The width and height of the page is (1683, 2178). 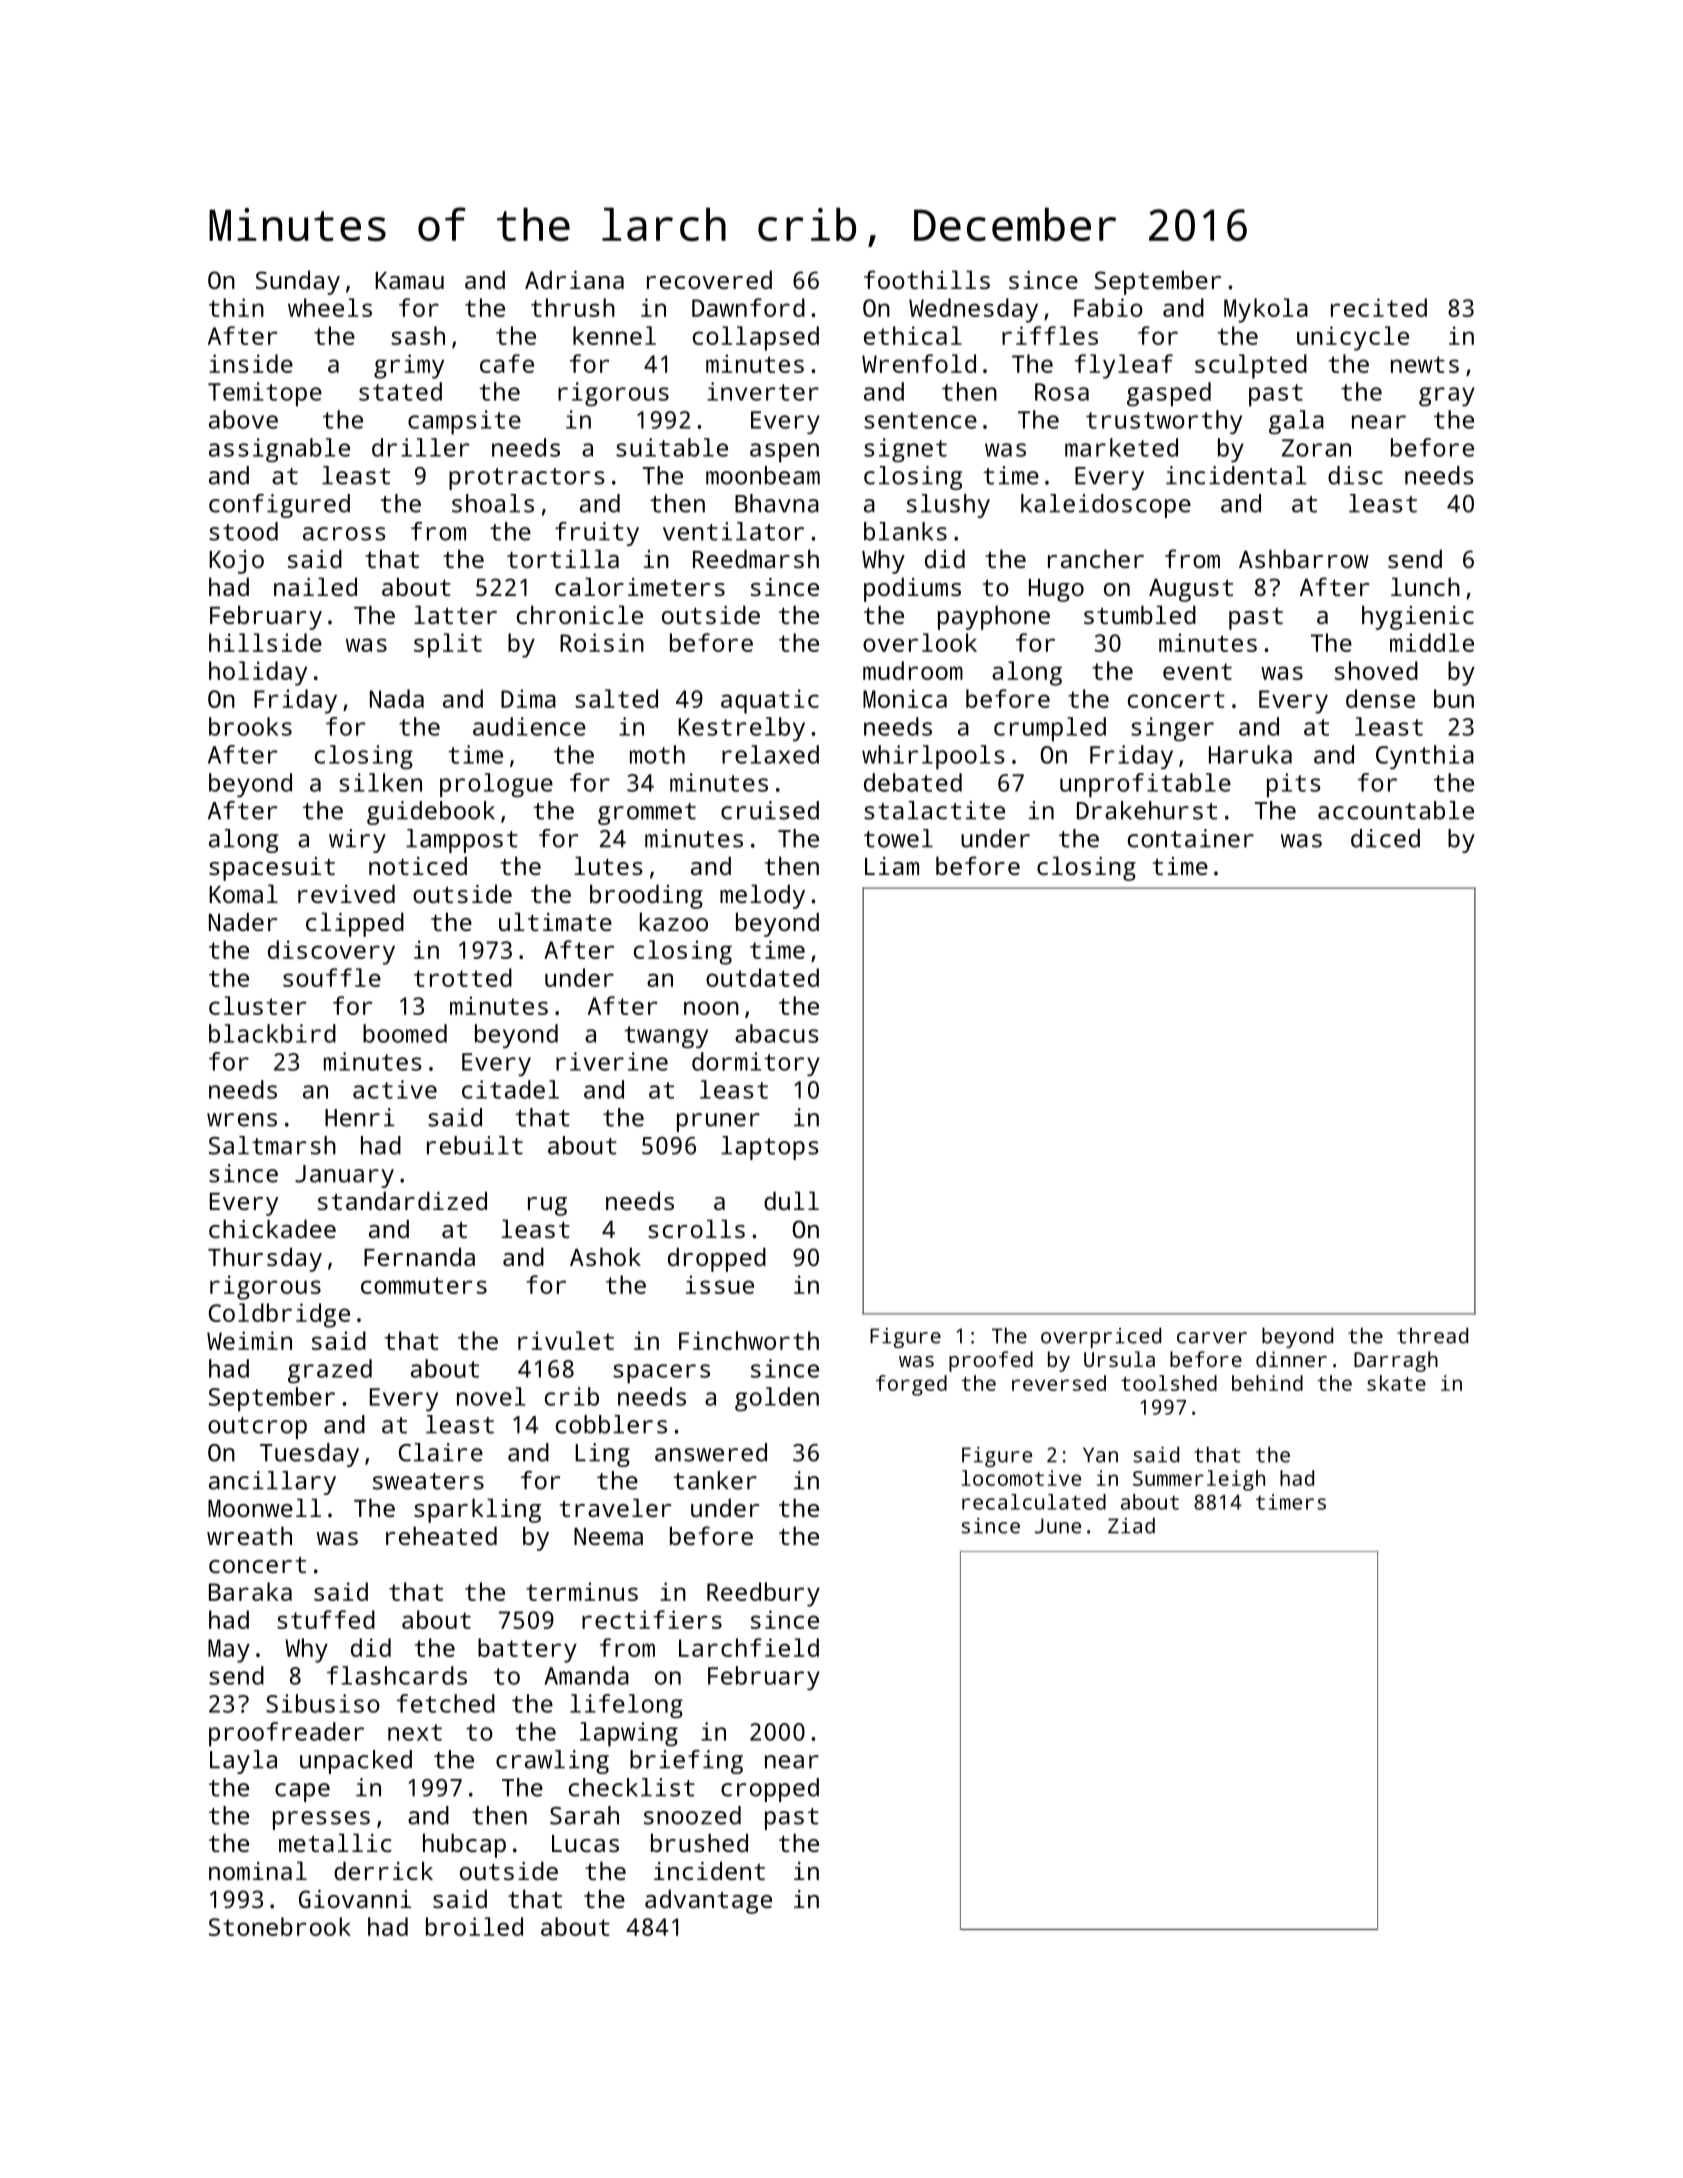 I want to click on next, so click(x=415, y=1732).
